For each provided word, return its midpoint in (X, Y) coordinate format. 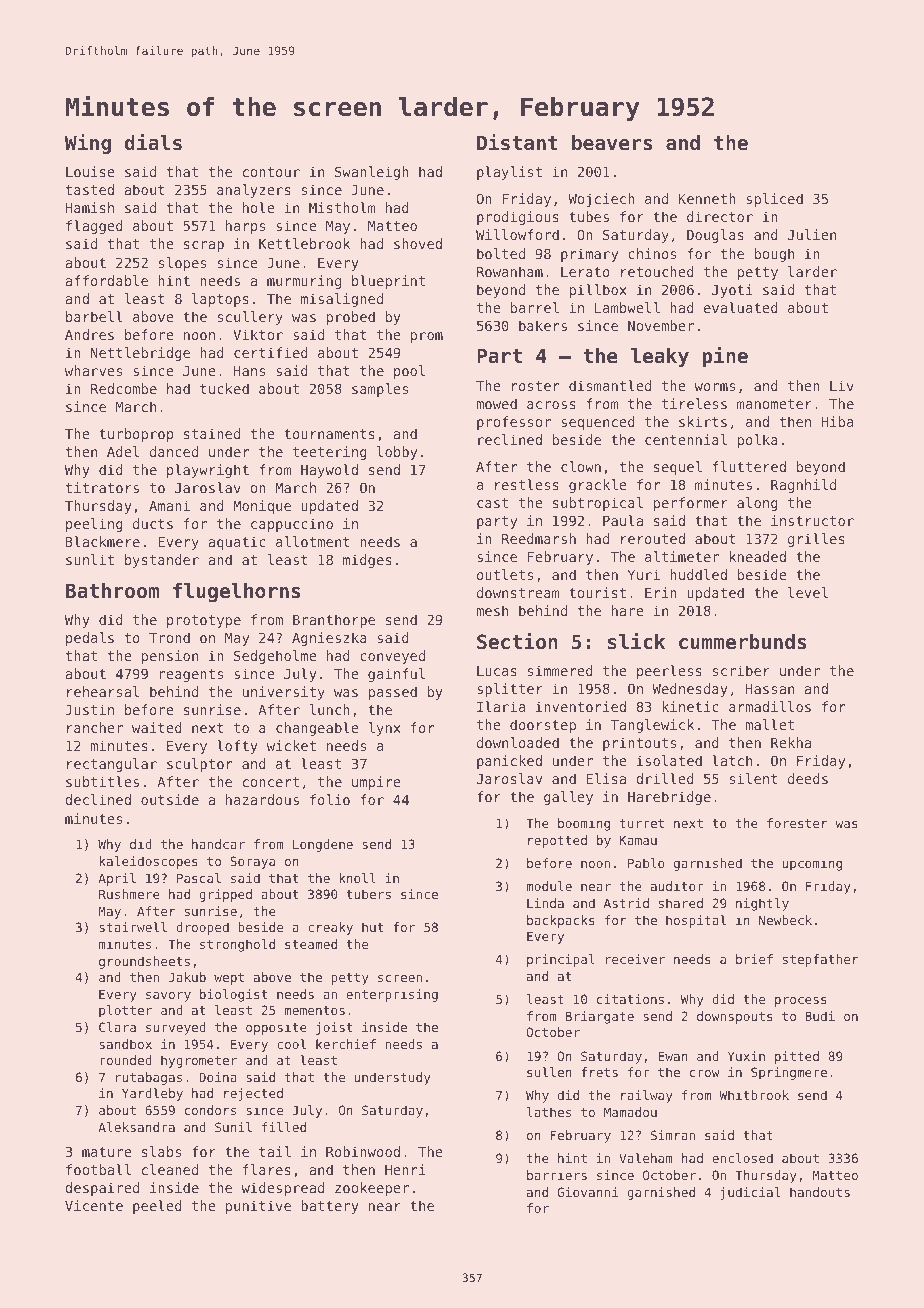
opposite (276, 1028)
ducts (153, 523)
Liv (842, 385)
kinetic (690, 706)
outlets (505, 574)
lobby (397, 453)
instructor (812, 520)
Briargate (600, 1017)
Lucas (497, 671)
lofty (237, 747)
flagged (94, 227)
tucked (224, 388)
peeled (157, 1207)
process (801, 1002)
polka (758, 441)
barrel (535, 307)
